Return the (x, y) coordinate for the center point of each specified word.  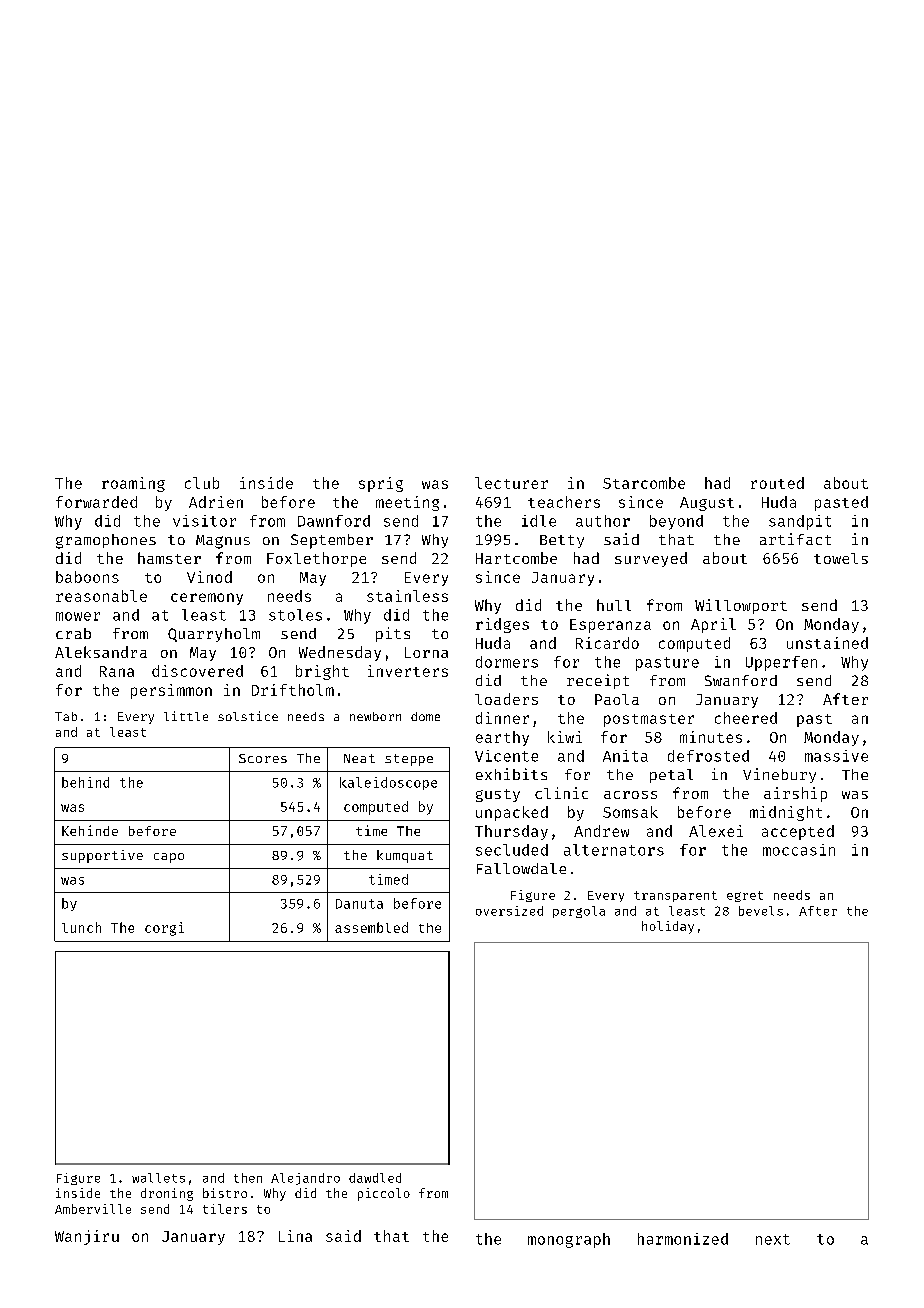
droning (167, 1194)
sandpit (800, 522)
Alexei (716, 831)
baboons (87, 577)
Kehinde (90, 830)
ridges (502, 625)
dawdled (375, 1178)
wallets (158, 1178)
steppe (409, 760)
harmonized (683, 1239)
